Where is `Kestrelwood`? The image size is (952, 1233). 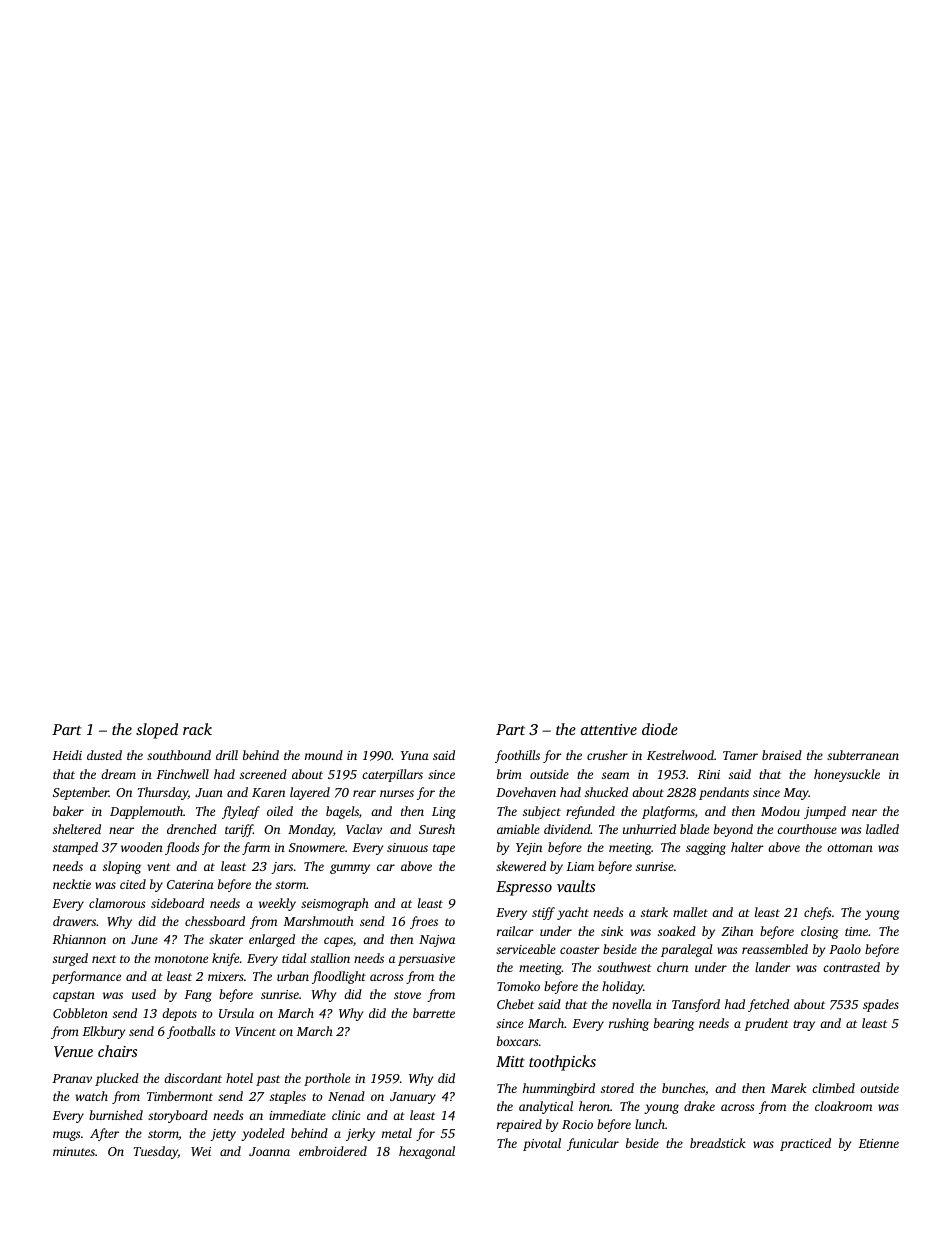 Kestrelwood is located at coordinates (680, 755).
